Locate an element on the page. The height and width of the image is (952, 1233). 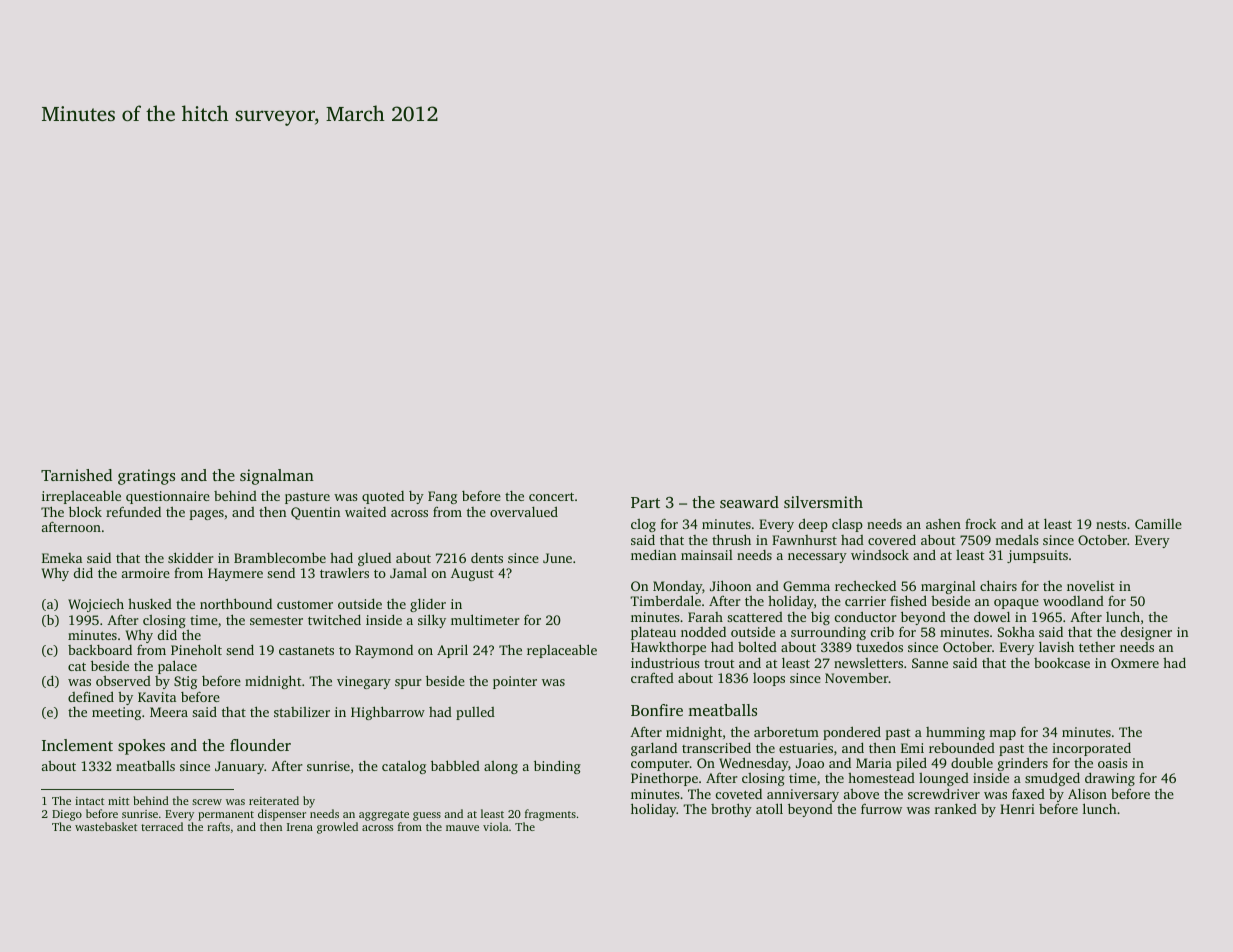
bolted is located at coordinates (757, 646).
